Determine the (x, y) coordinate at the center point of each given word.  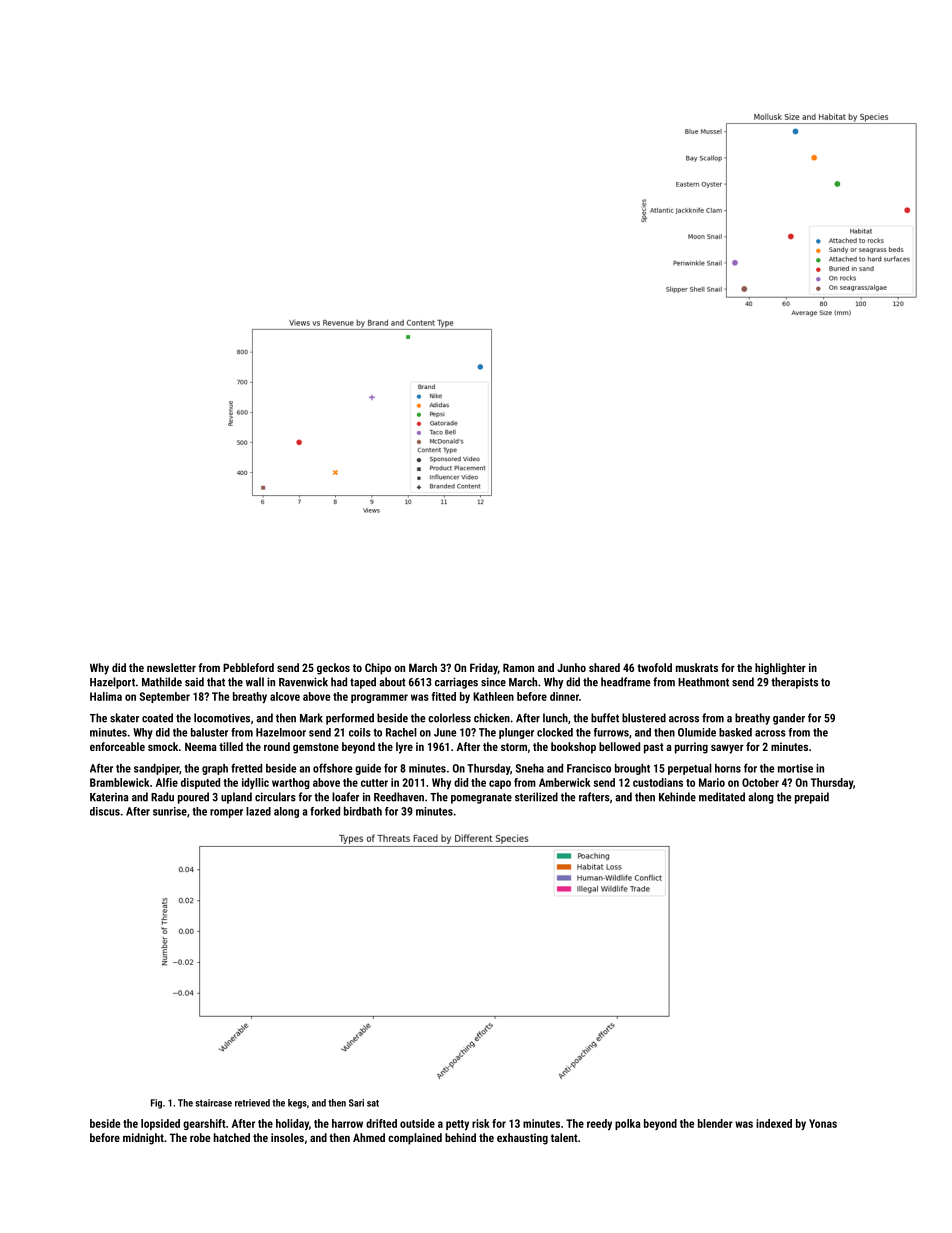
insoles (287, 1137)
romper (226, 813)
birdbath (363, 811)
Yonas (823, 1123)
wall (255, 682)
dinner (564, 696)
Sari (356, 1103)
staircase (213, 1103)
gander (789, 719)
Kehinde (677, 797)
